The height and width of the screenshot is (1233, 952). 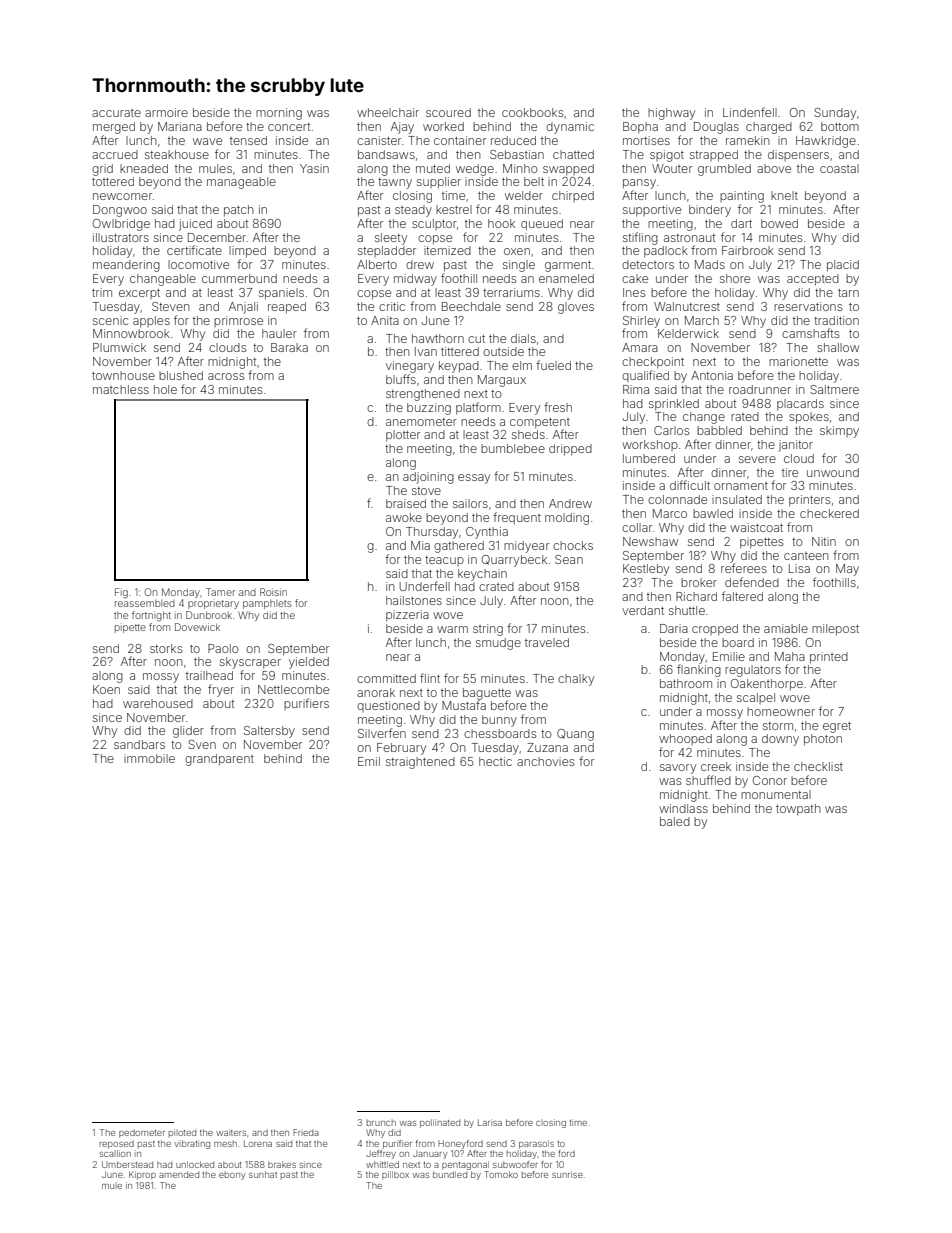 I want to click on grandparent, so click(x=219, y=760).
